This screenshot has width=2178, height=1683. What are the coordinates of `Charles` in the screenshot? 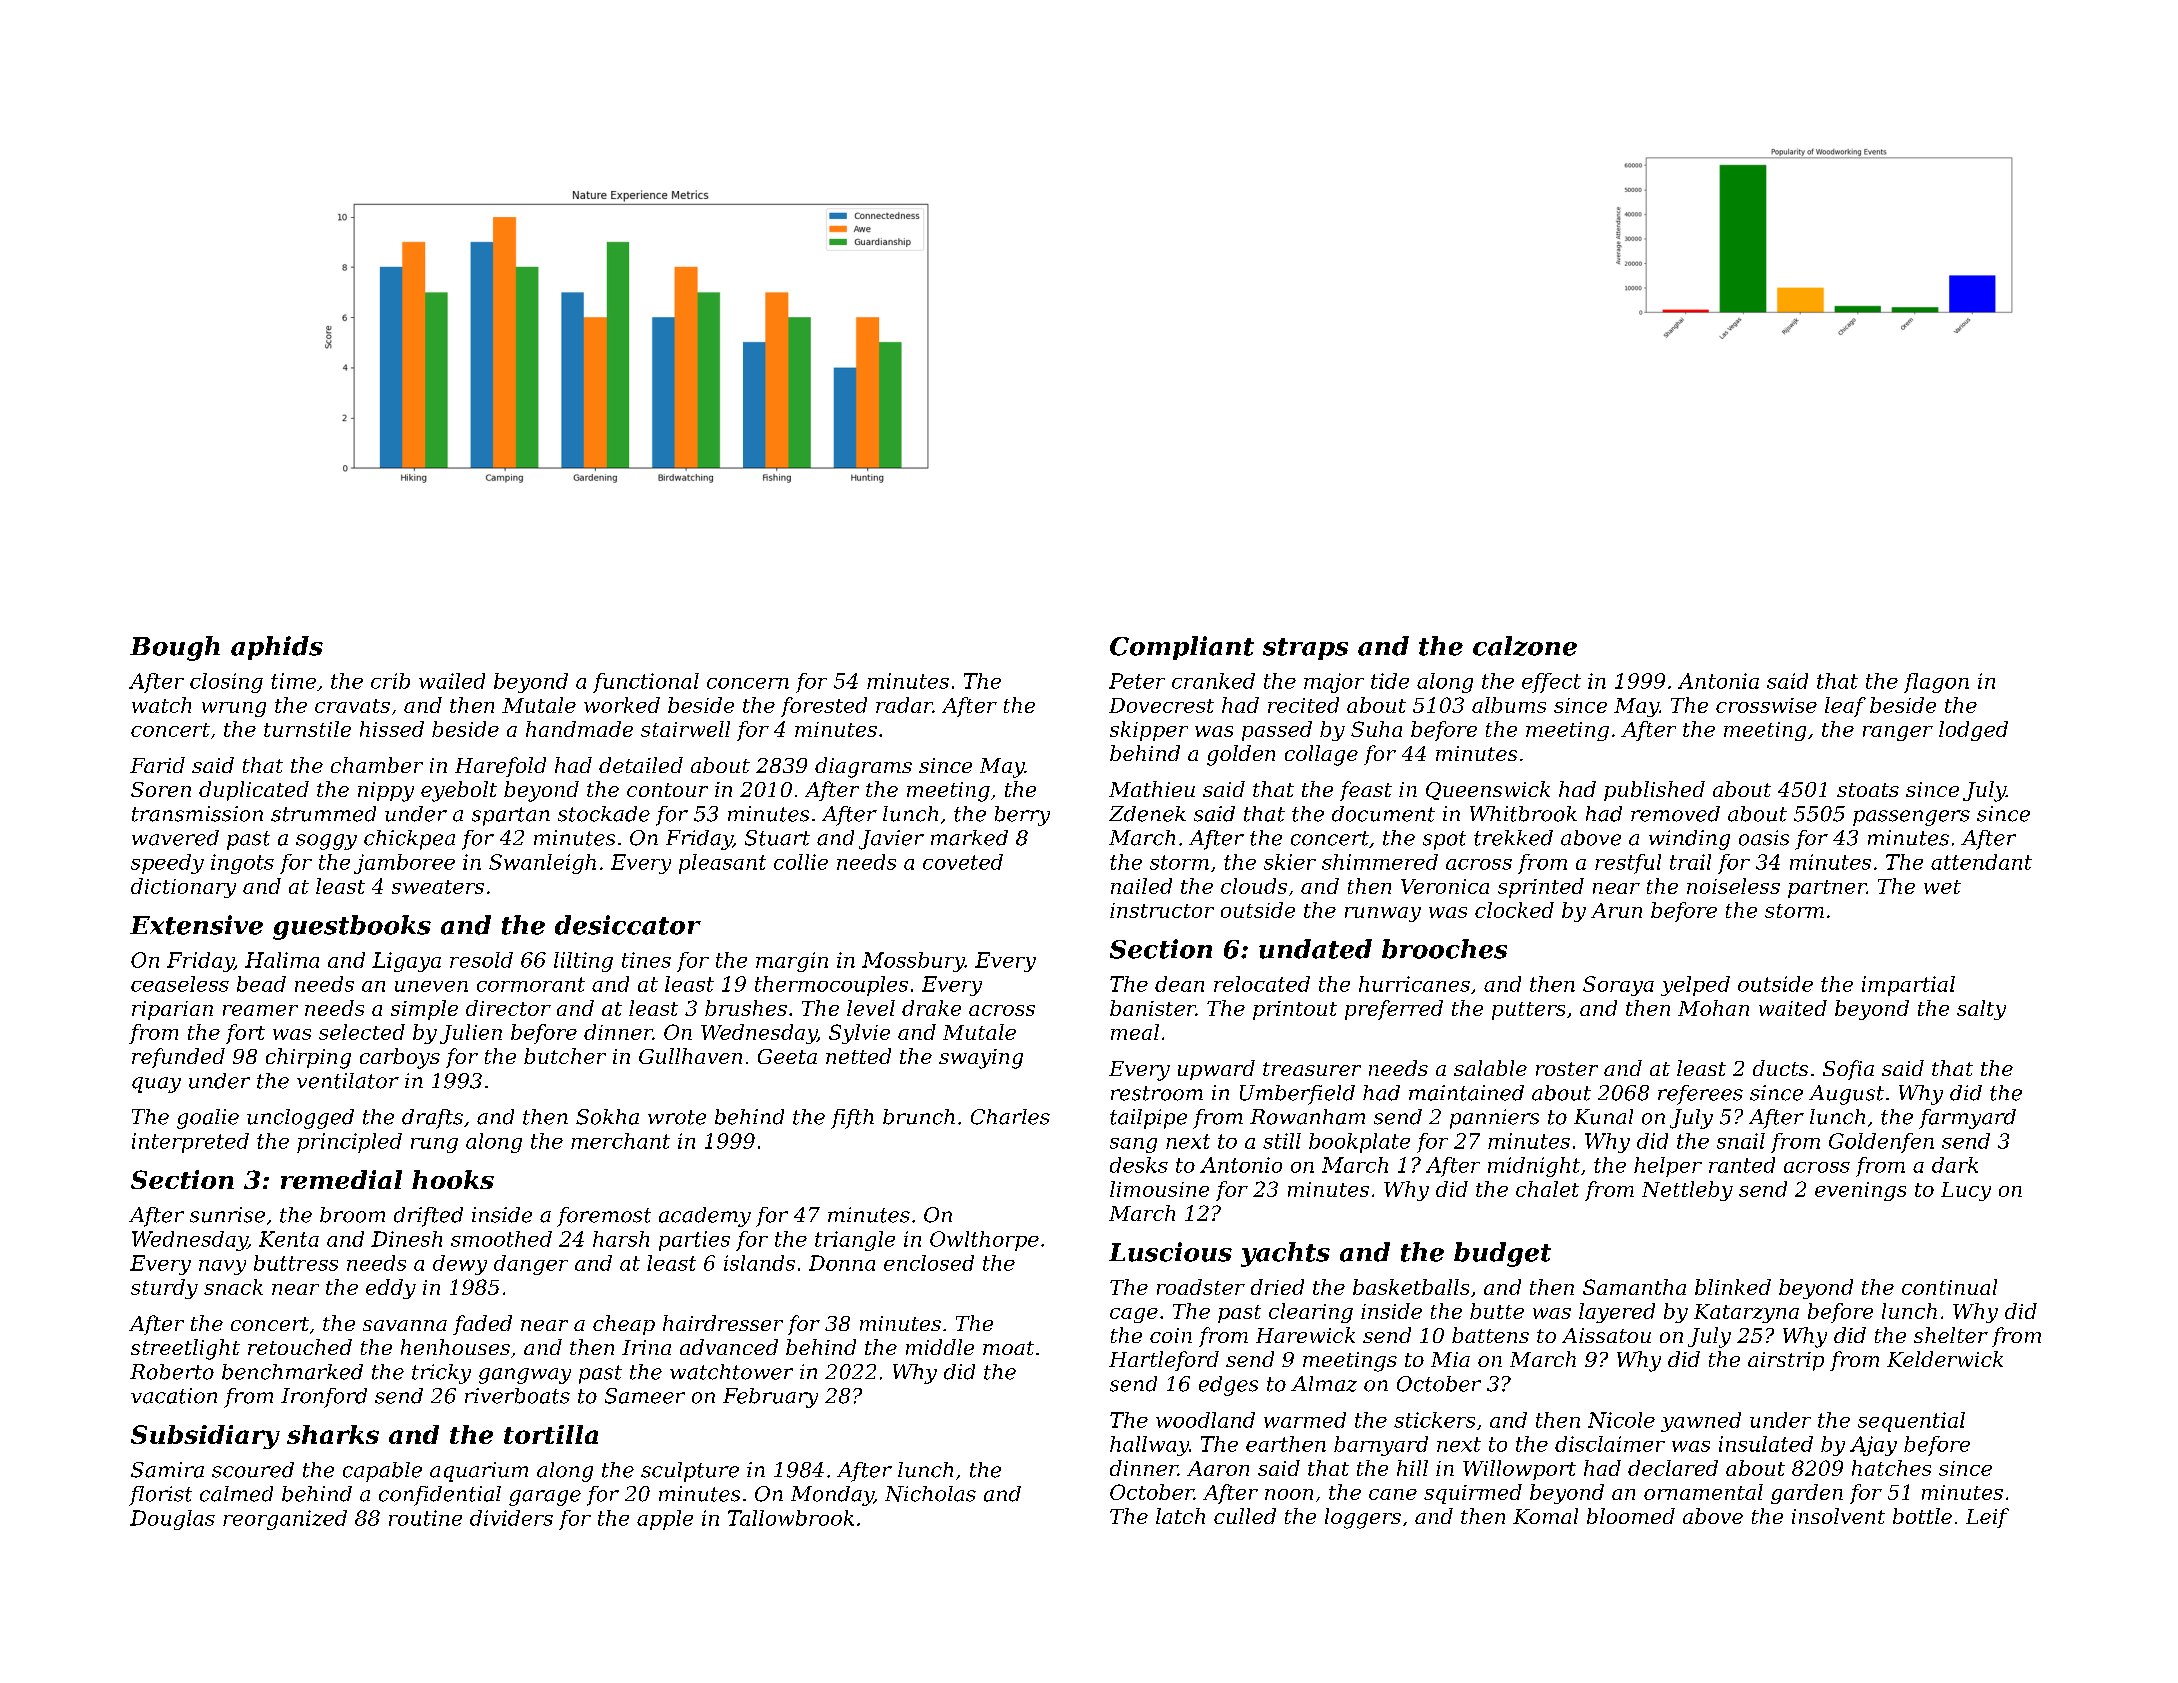 It's located at (1010, 1117).
